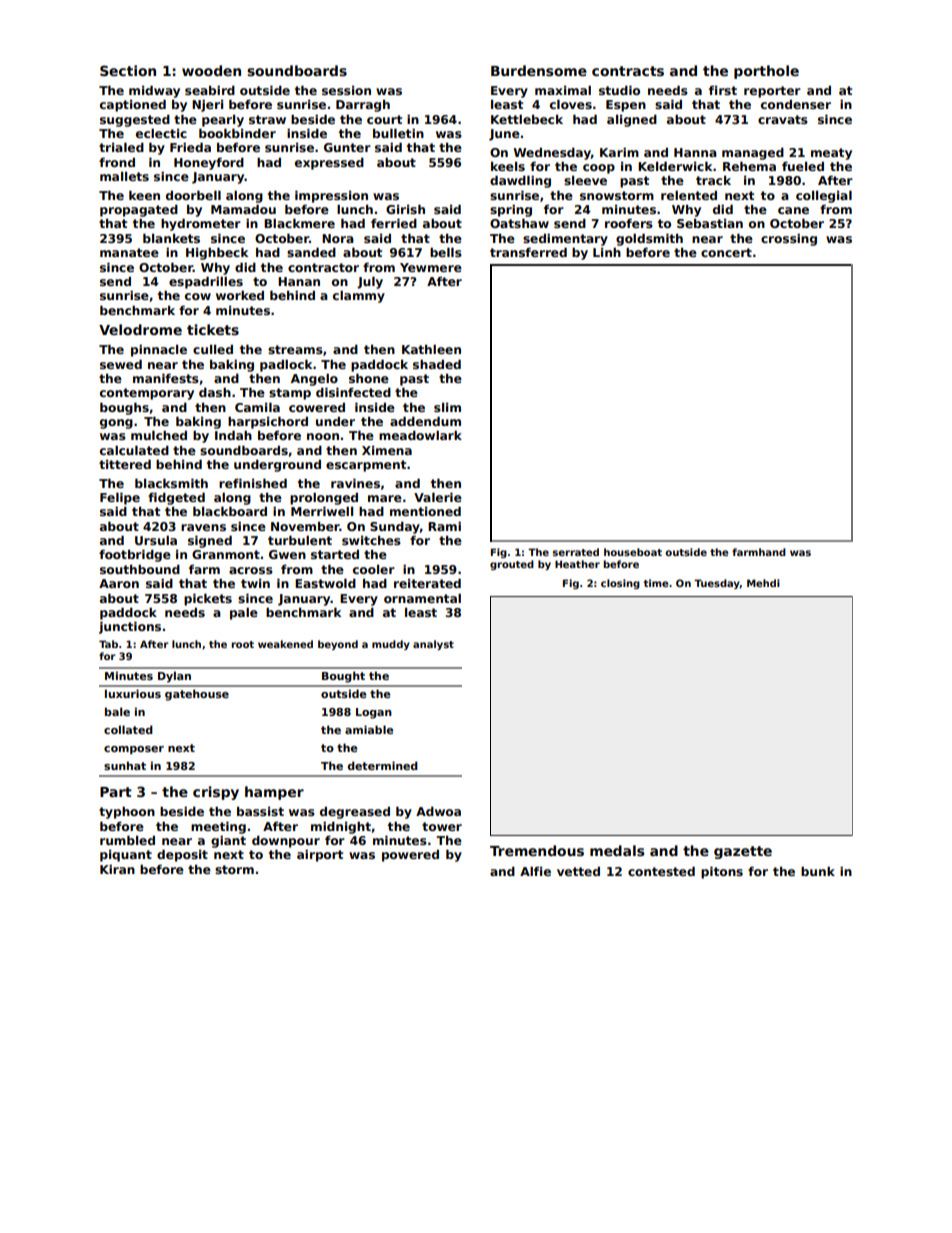 The image size is (952, 1233). I want to click on Section, so click(128, 70).
